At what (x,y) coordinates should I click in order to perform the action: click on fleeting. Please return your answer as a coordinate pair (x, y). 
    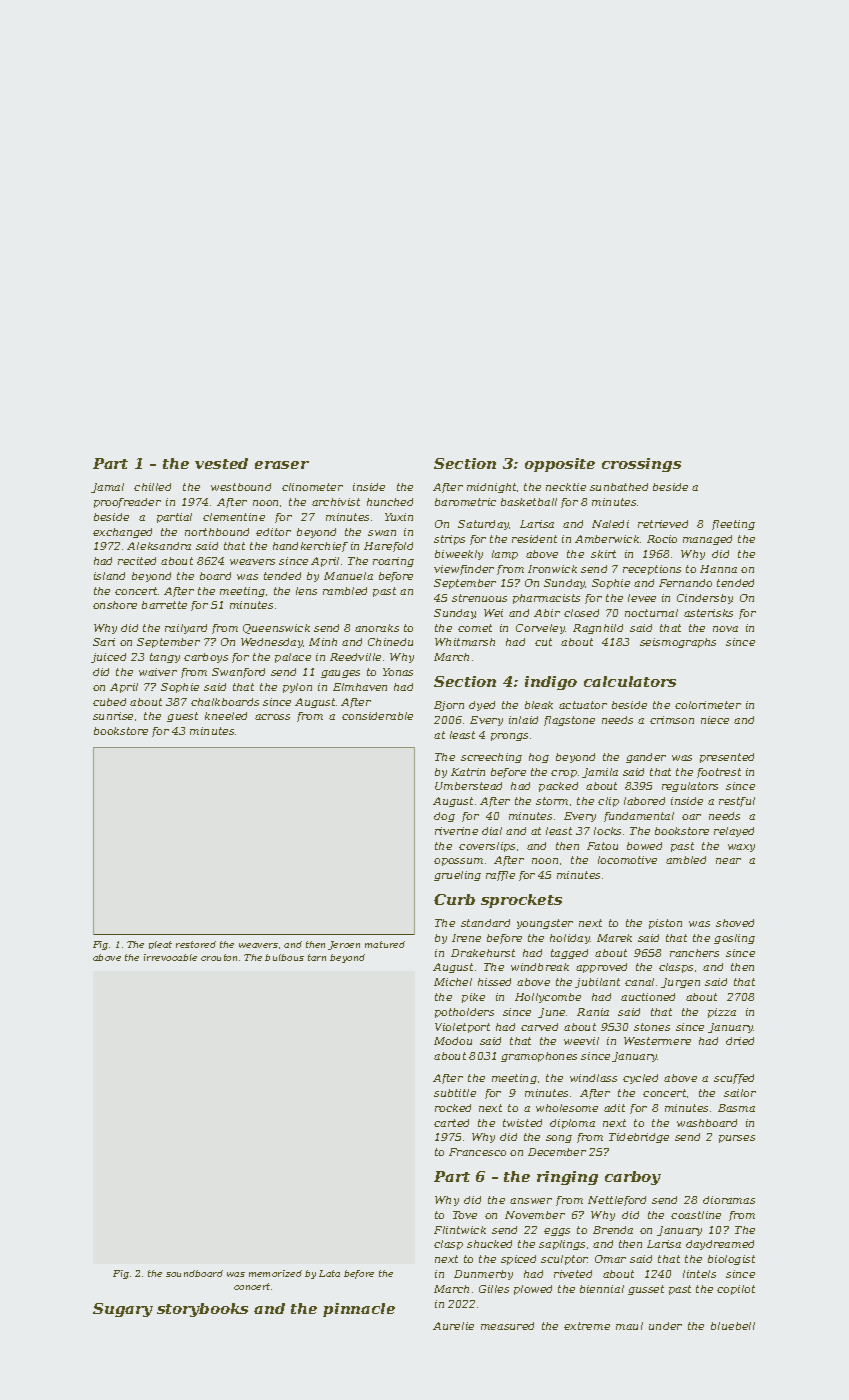
    Looking at the image, I should click on (733, 525).
